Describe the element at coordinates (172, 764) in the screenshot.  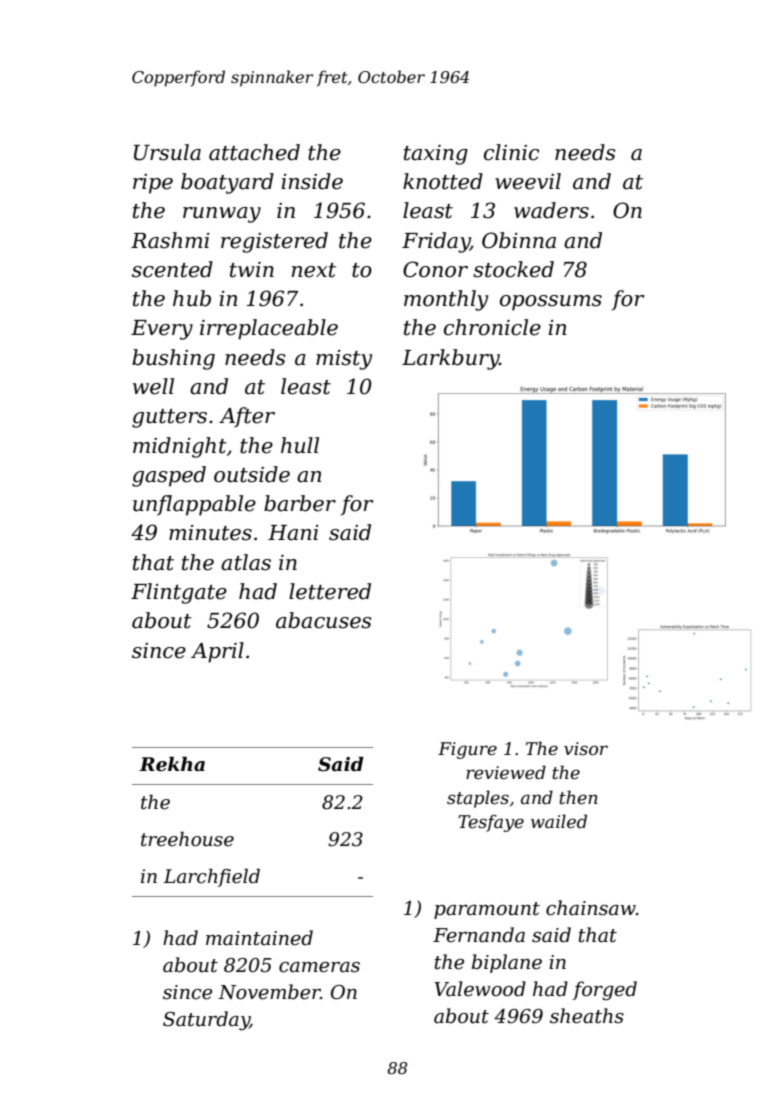
I see `Rekha` at that location.
